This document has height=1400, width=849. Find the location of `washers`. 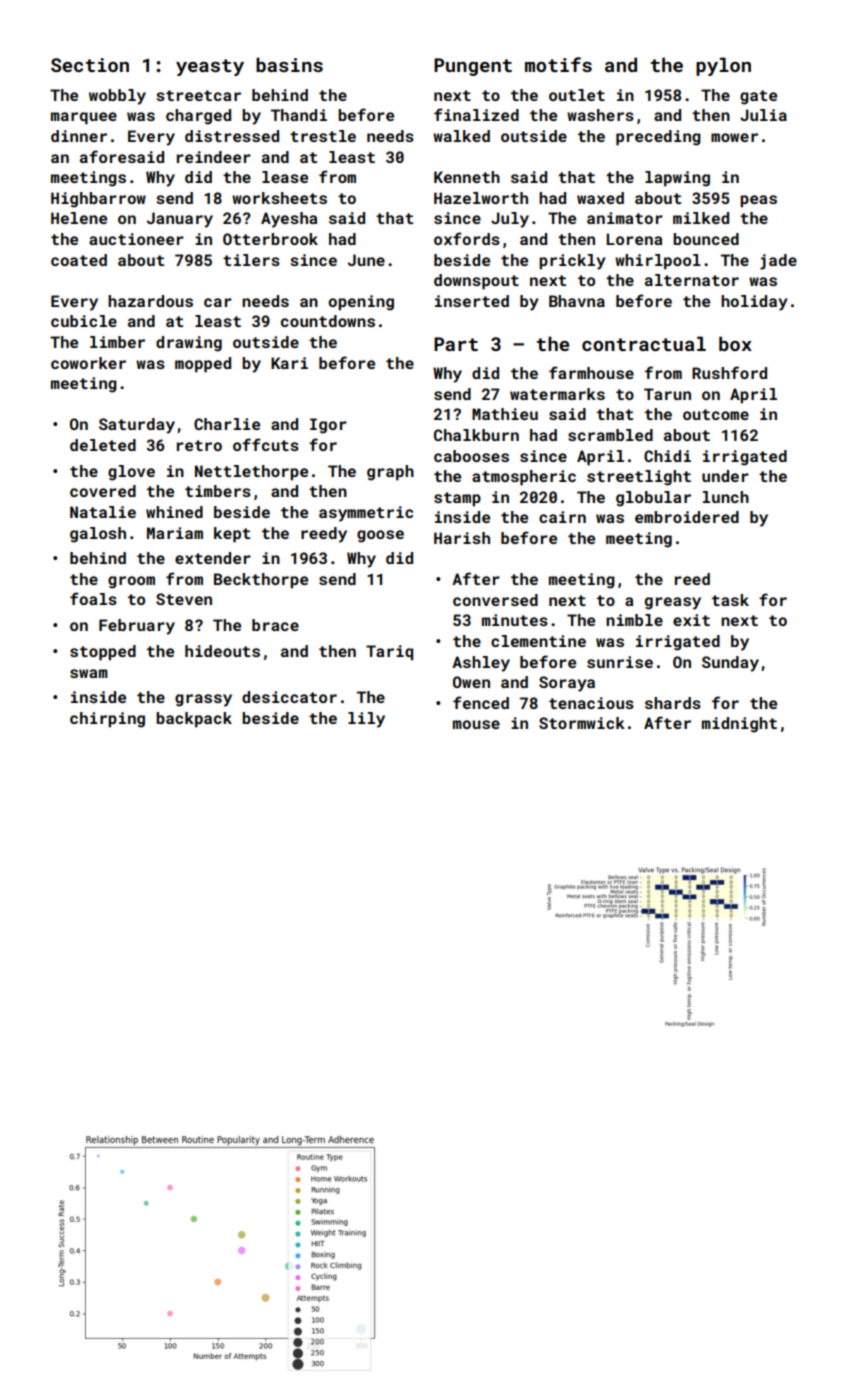

washers is located at coordinates (600, 115).
